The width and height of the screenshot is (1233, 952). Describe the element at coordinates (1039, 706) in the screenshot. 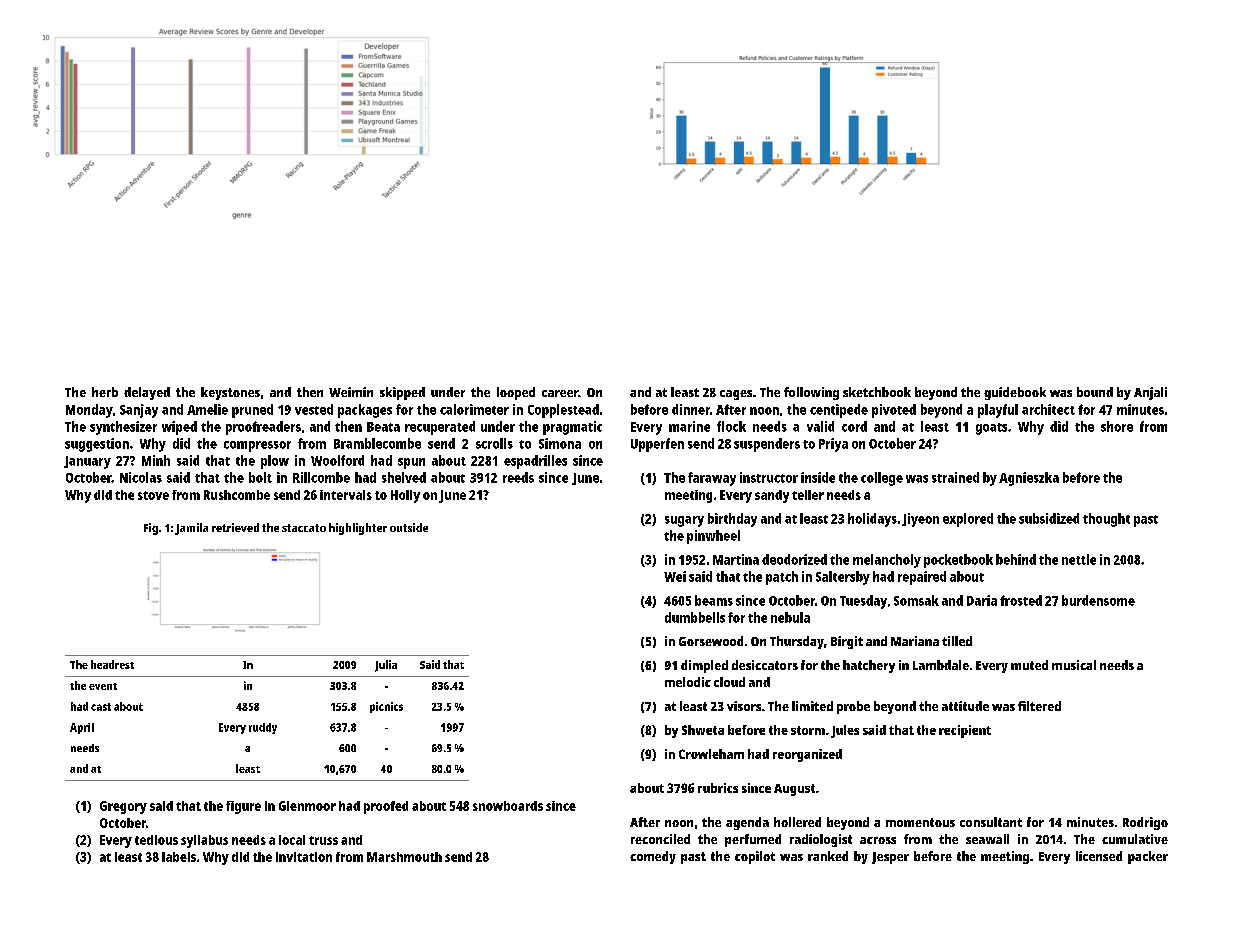

I see `filtered` at that location.
